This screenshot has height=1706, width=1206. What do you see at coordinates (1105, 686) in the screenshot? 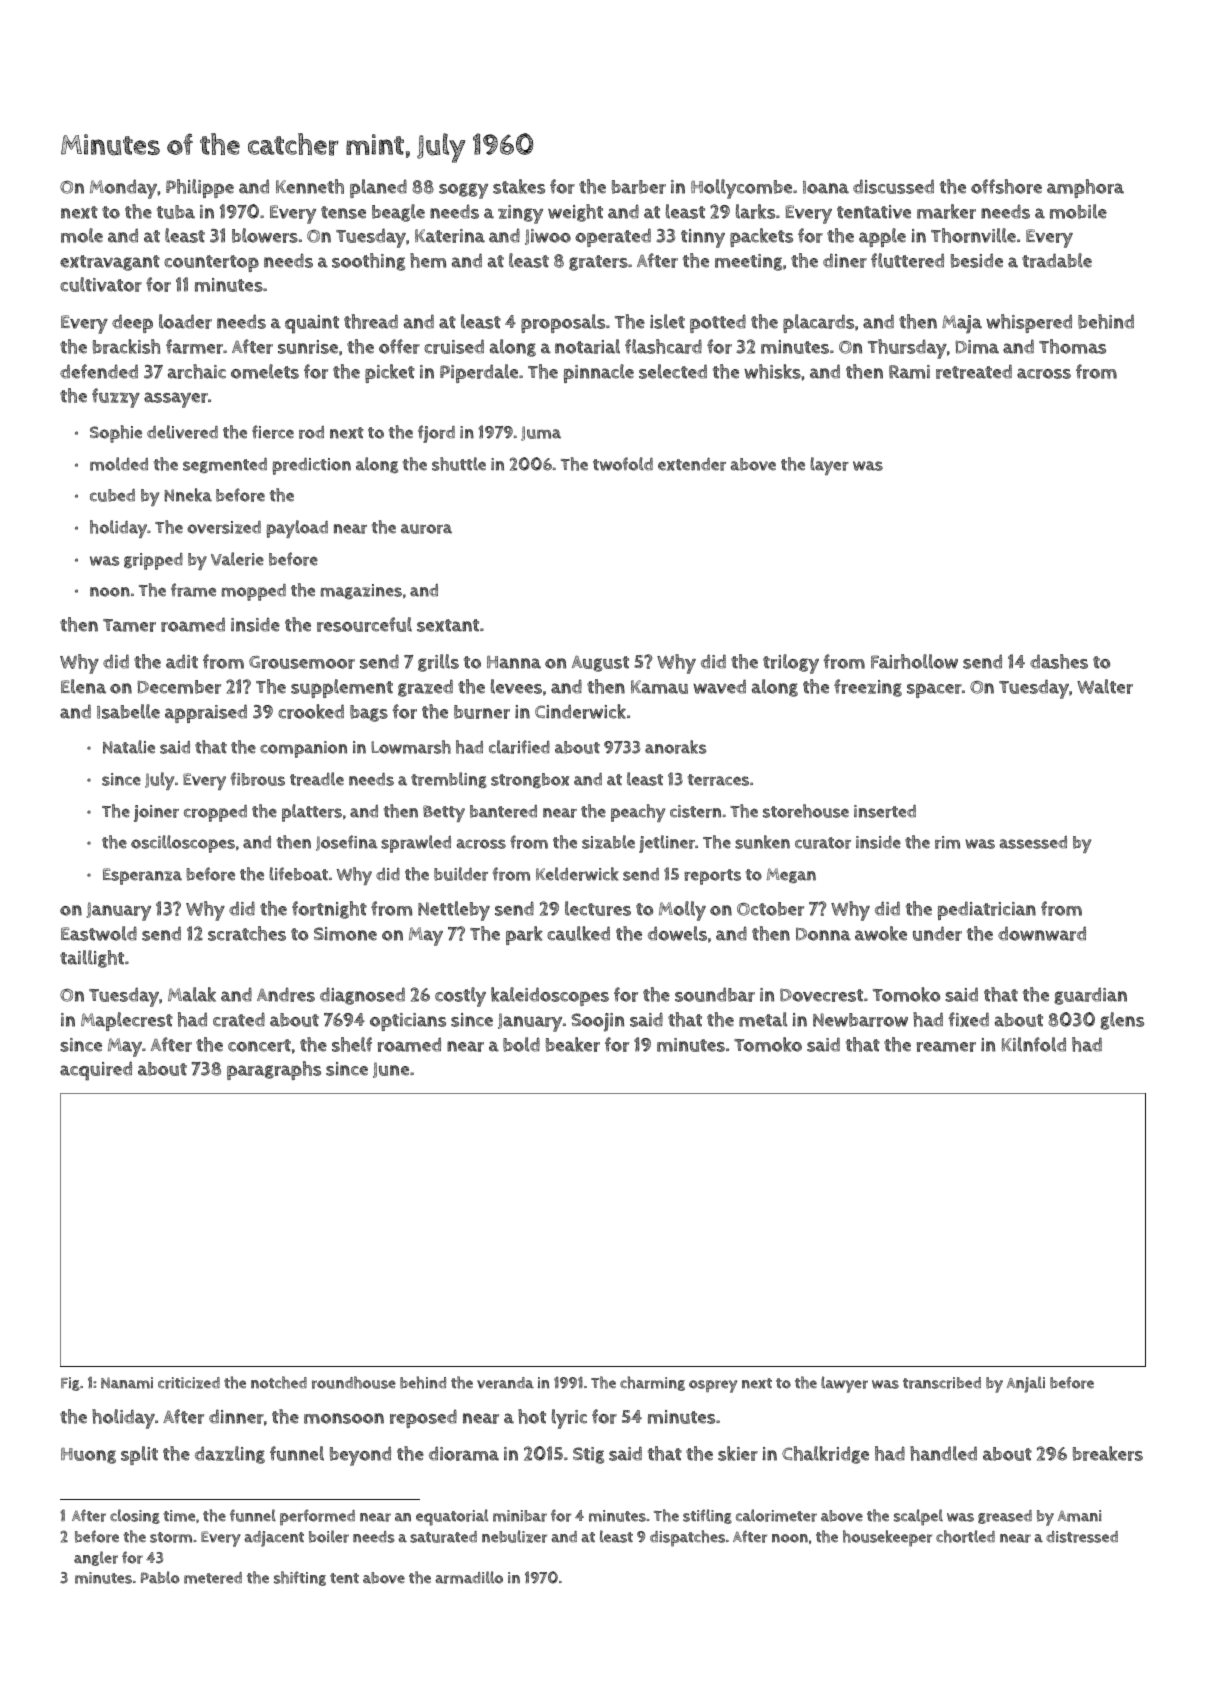
I see `Walter` at bounding box center [1105, 686].
